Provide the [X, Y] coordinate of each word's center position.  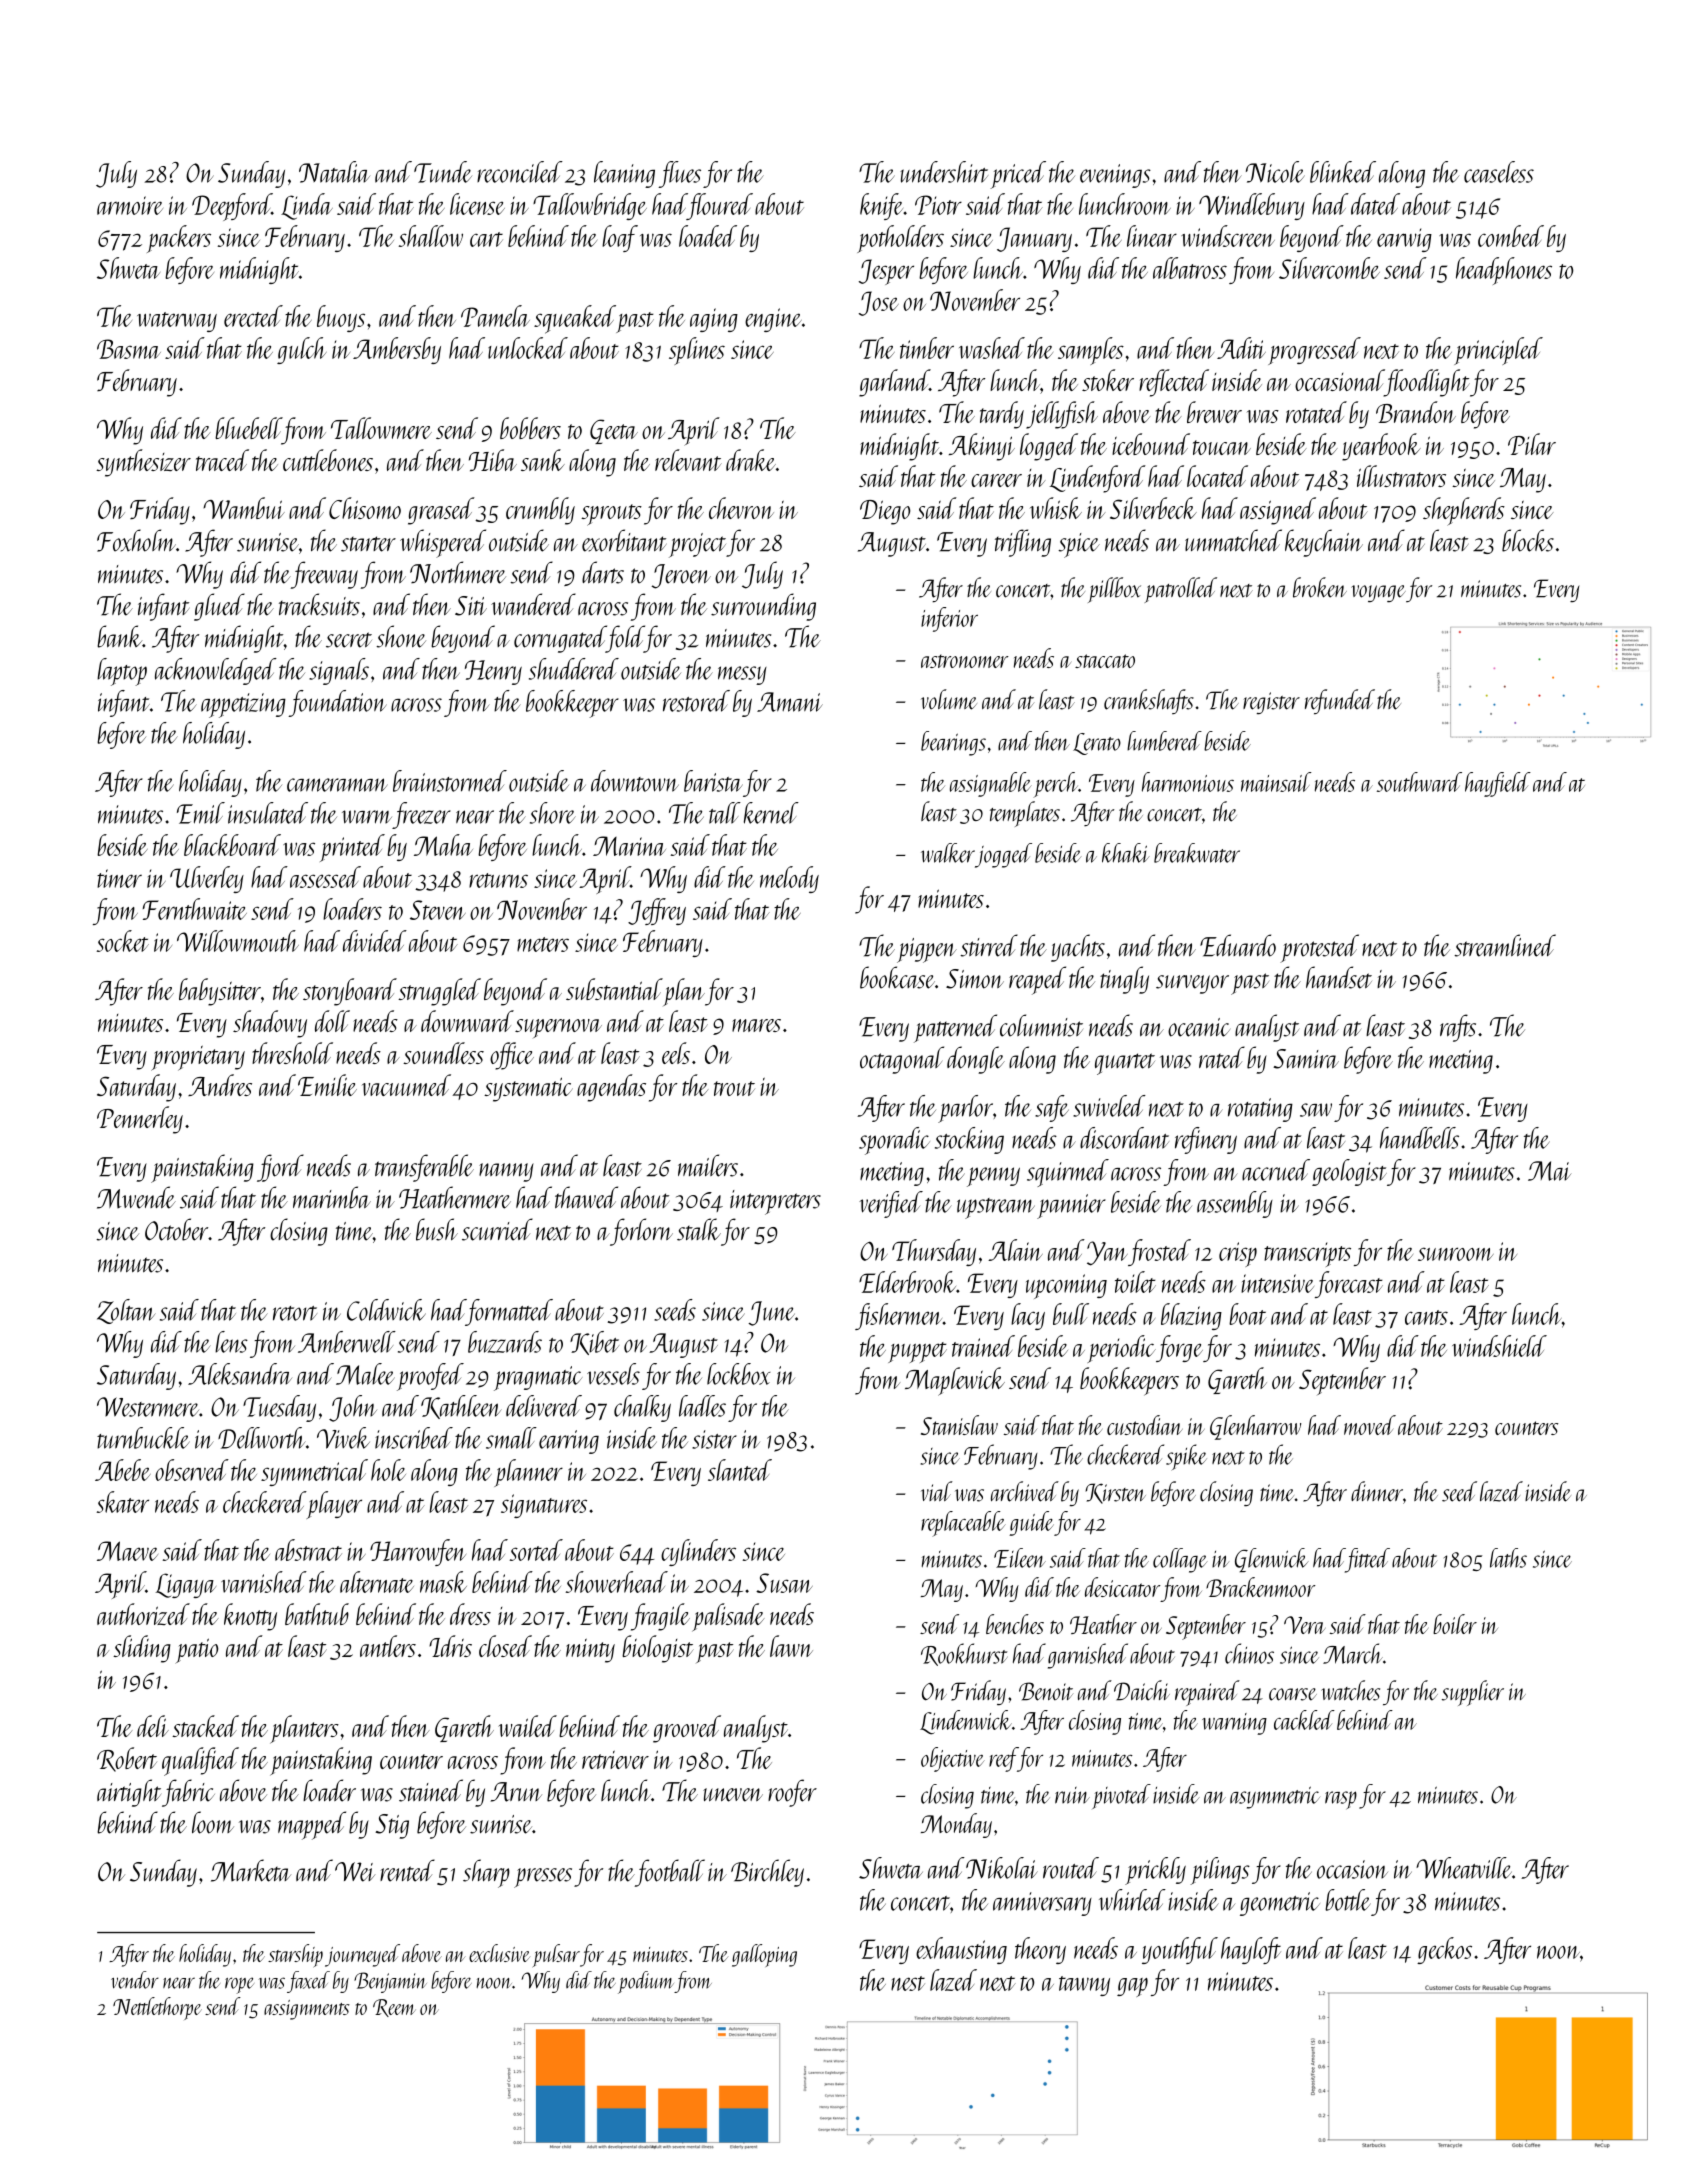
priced [1018, 175]
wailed [527, 1726]
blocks [1528, 540]
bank [119, 636]
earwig [1404, 240]
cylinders [698, 1552]
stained [431, 1790]
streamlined [1505, 945]
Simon [975, 979]
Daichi [1142, 1690]
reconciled [520, 172]
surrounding [763, 607]
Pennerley [140, 1120]
